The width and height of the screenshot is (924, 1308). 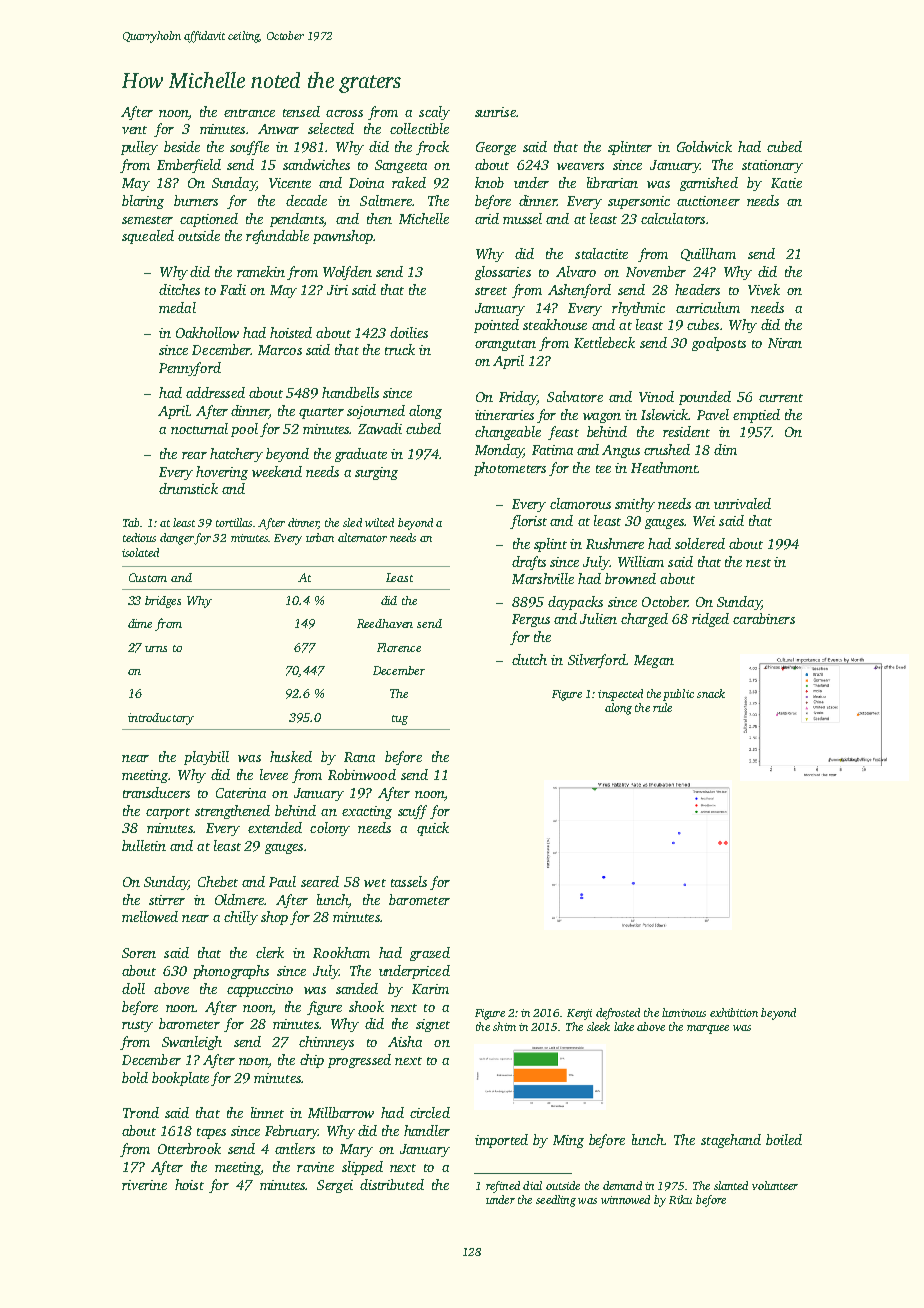 I want to click on exhibition, so click(x=734, y=1012).
